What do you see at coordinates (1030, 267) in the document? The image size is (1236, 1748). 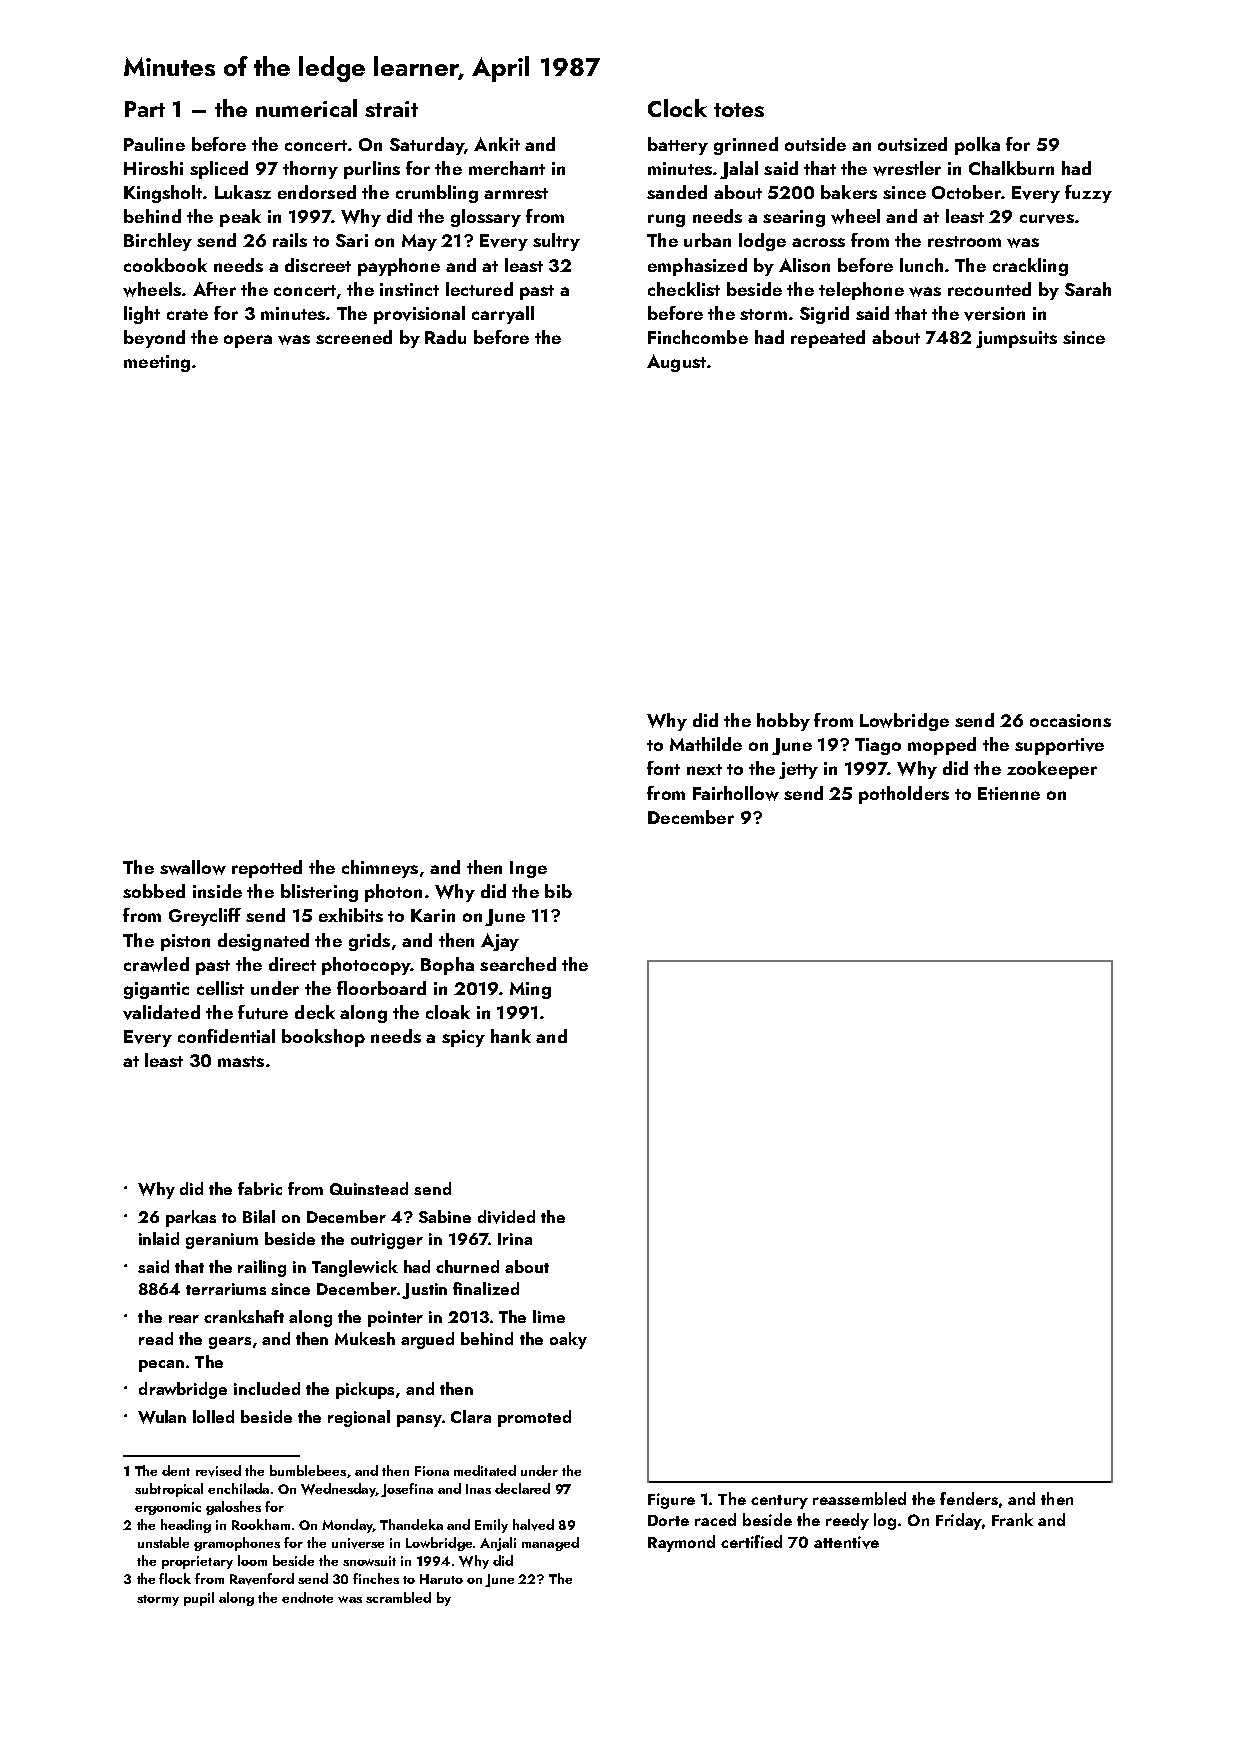 I see `crackling` at bounding box center [1030, 267].
